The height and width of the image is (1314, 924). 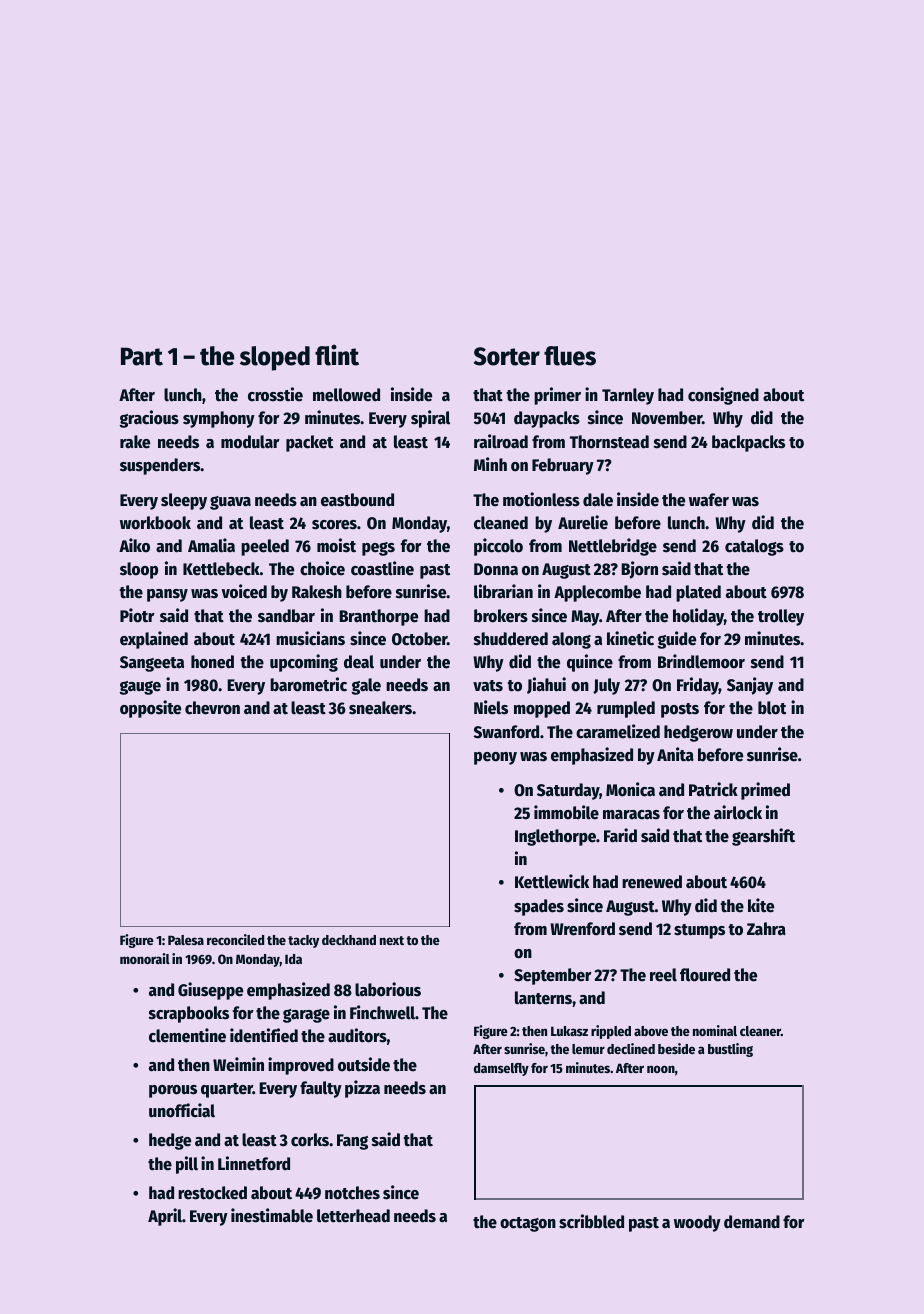 What do you see at coordinates (552, 881) in the image?
I see `Kettlewick` at bounding box center [552, 881].
